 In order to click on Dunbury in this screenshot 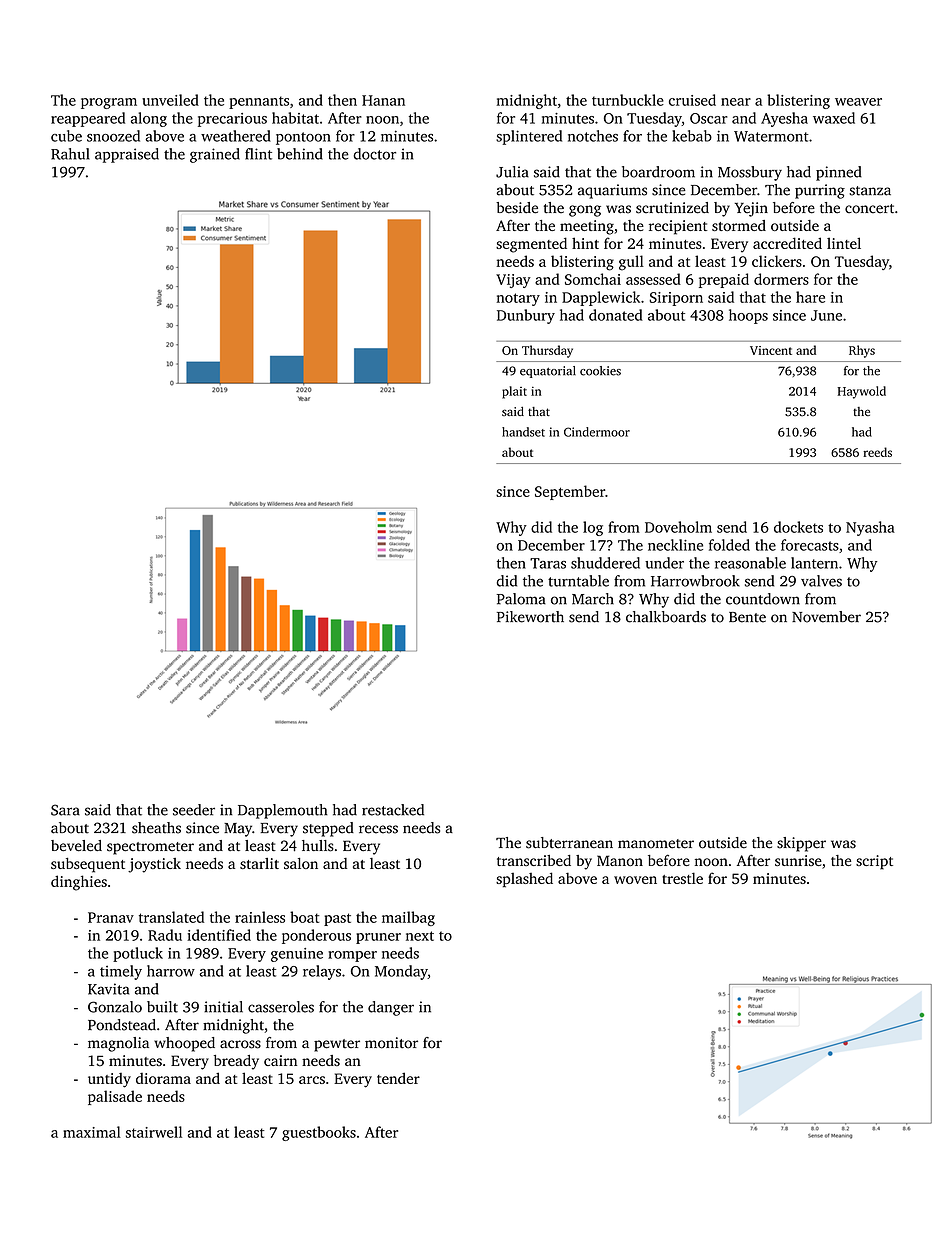, I will do `click(526, 316)`.
